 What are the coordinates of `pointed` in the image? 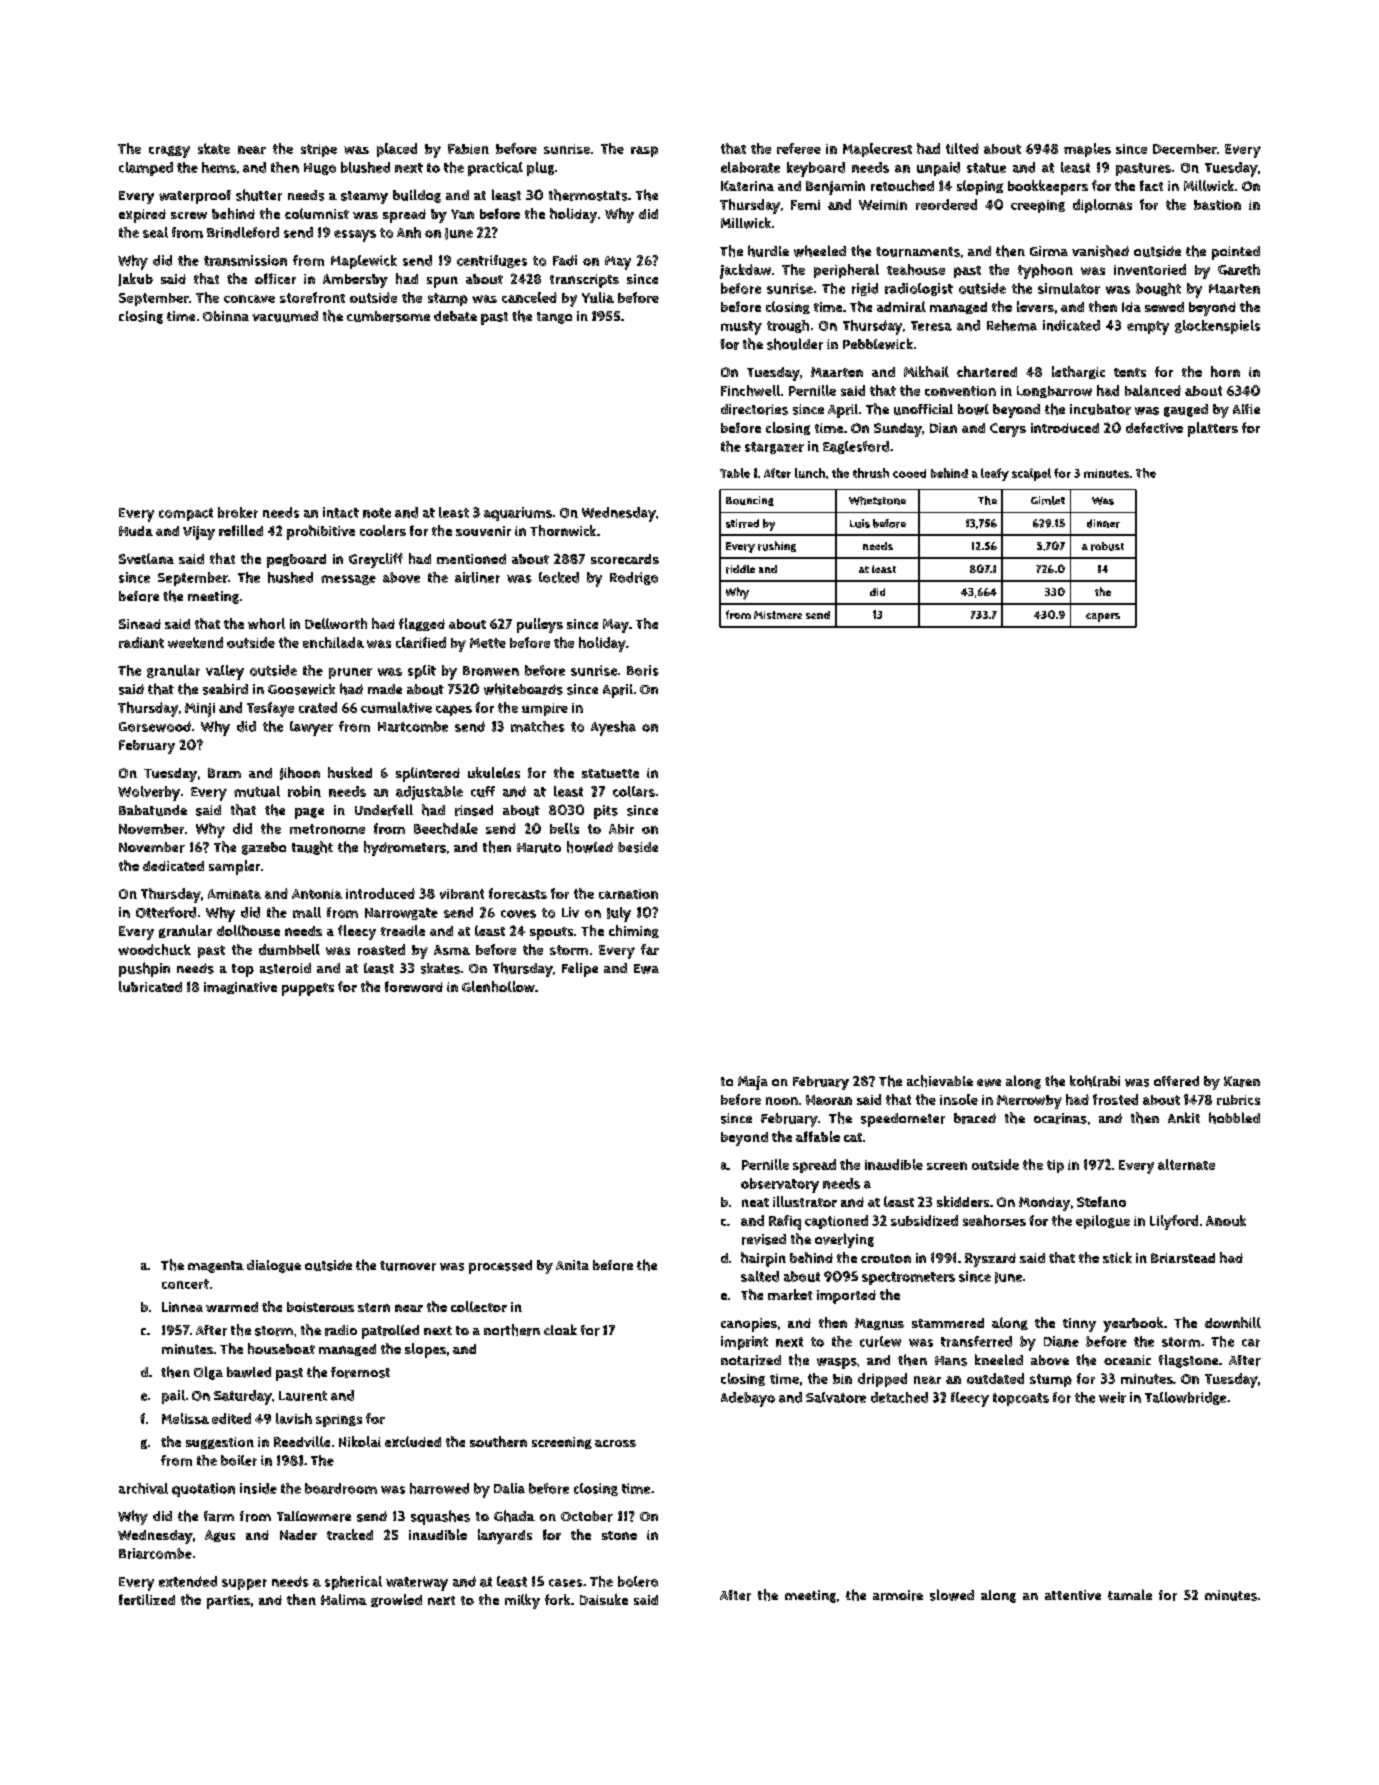 It's located at (1236, 253).
